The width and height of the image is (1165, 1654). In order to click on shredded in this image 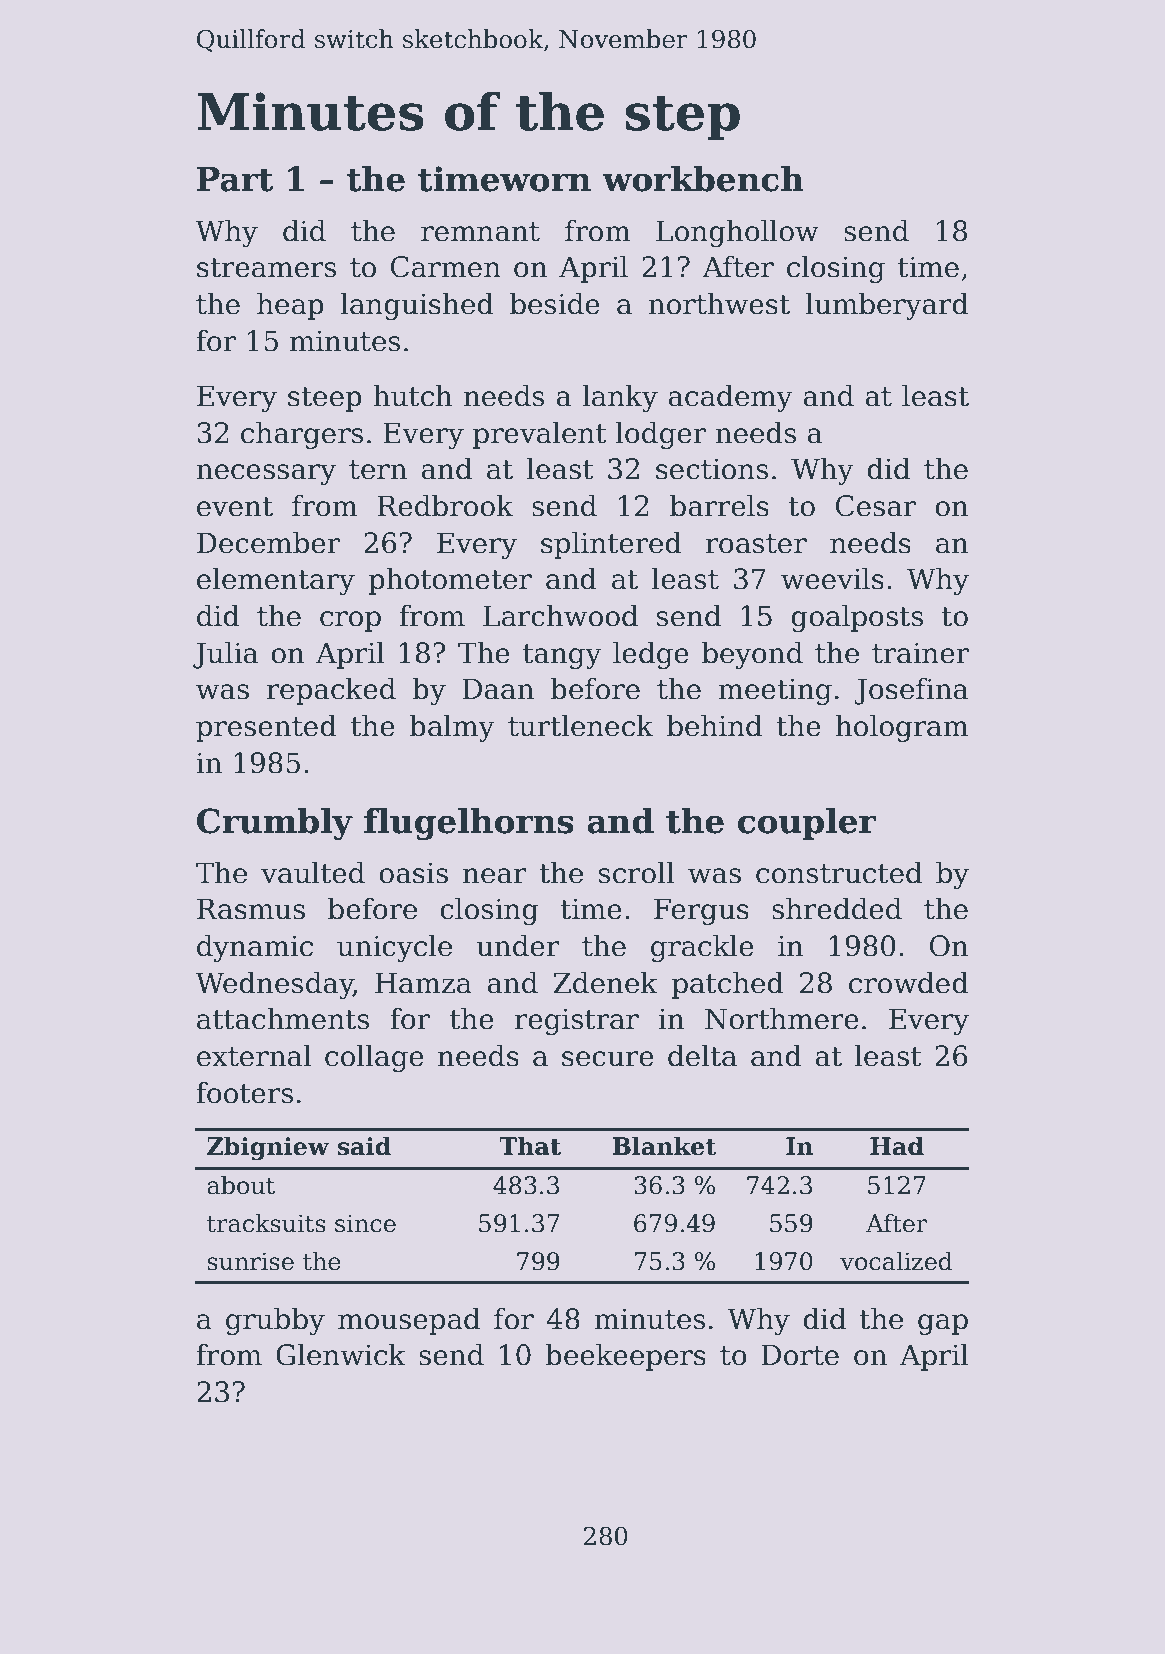, I will do `click(837, 908)`.
